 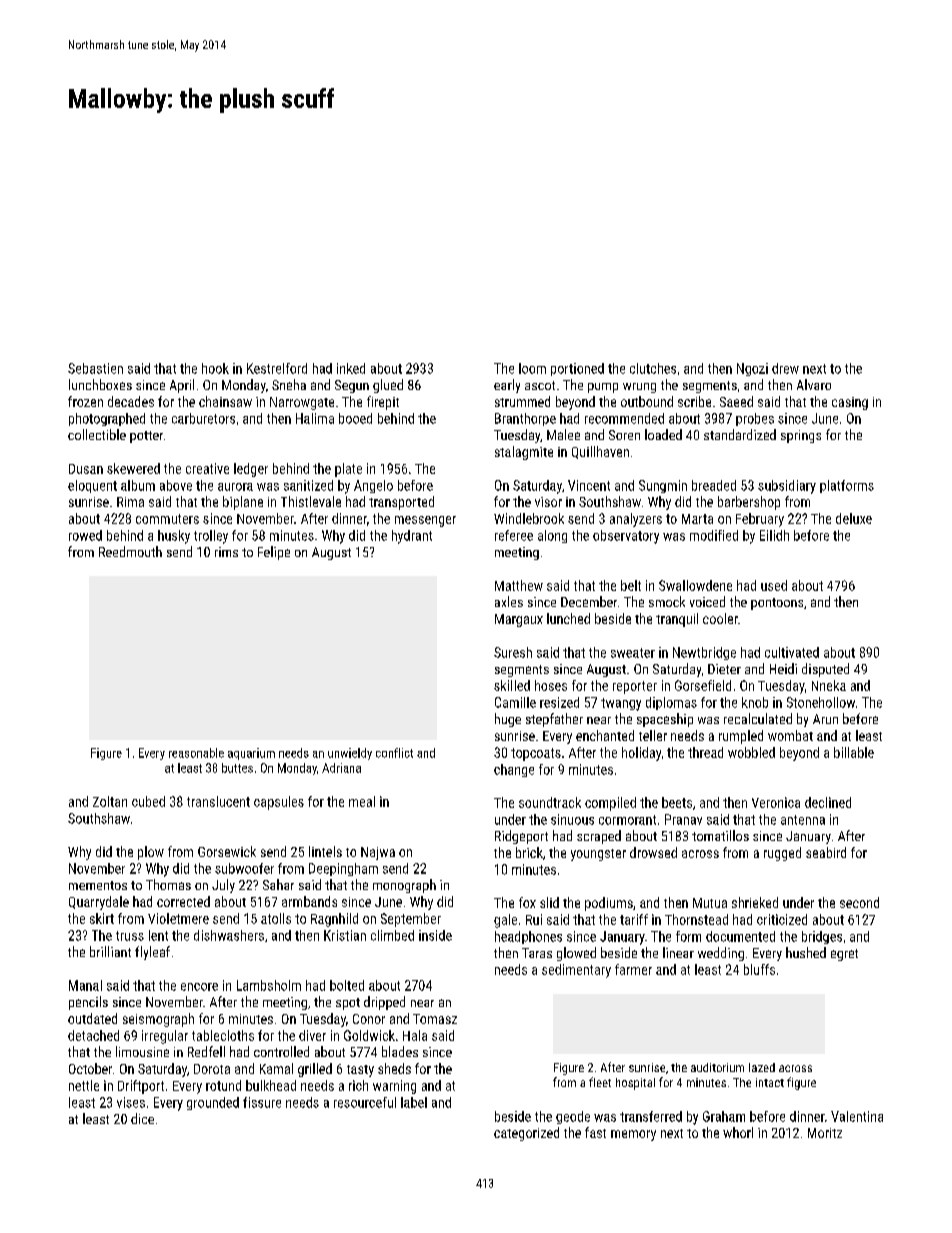 What do you see at coordinates (710, 903) in the screenshot?
I see `Mutua` at bounding box center [710, 903].
